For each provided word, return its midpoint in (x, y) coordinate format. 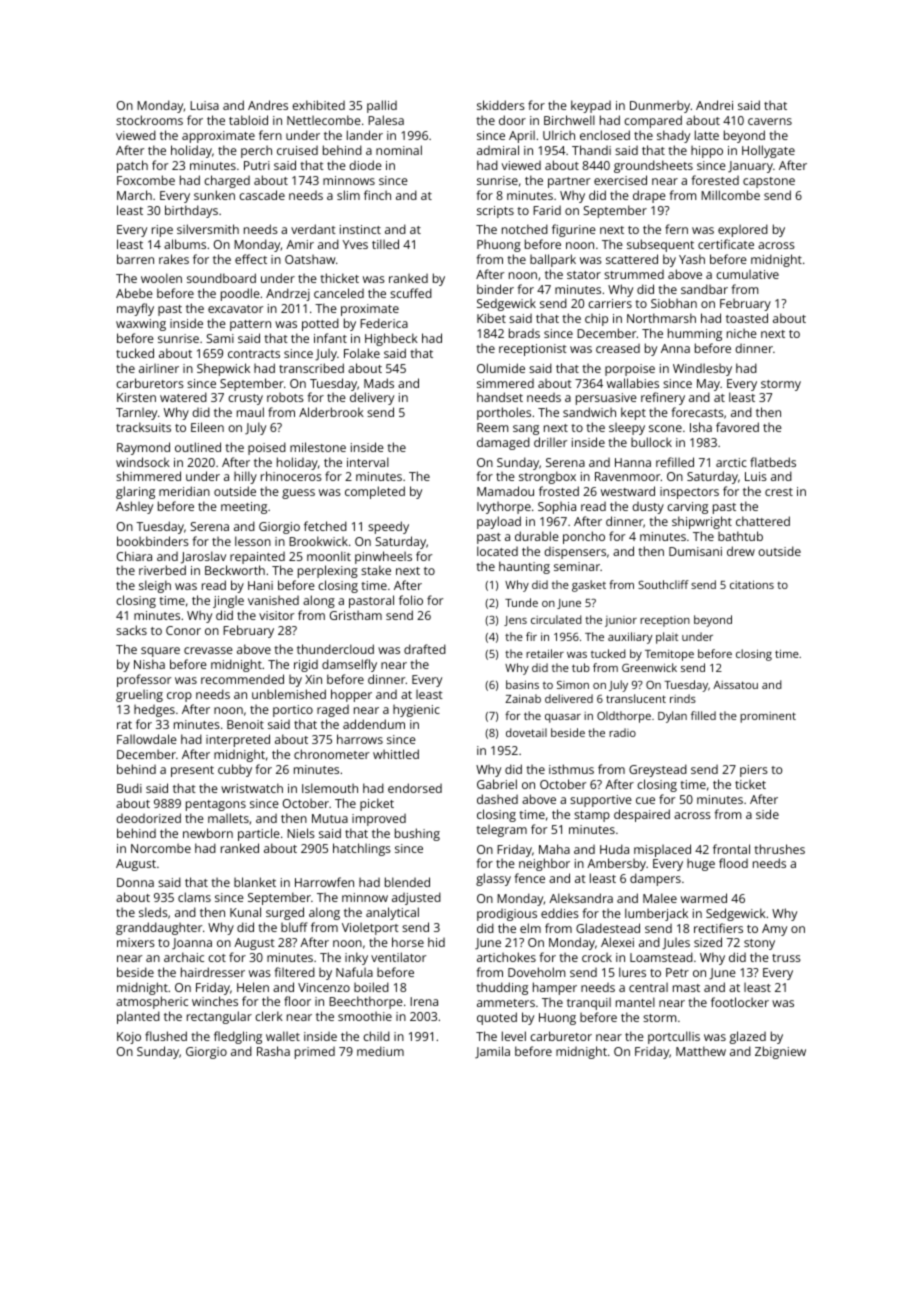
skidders (501, 105)
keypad (591, 106)
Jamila (492, 1052)
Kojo (129, 1038)
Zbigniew (780, 1052)
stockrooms (149, 120)
